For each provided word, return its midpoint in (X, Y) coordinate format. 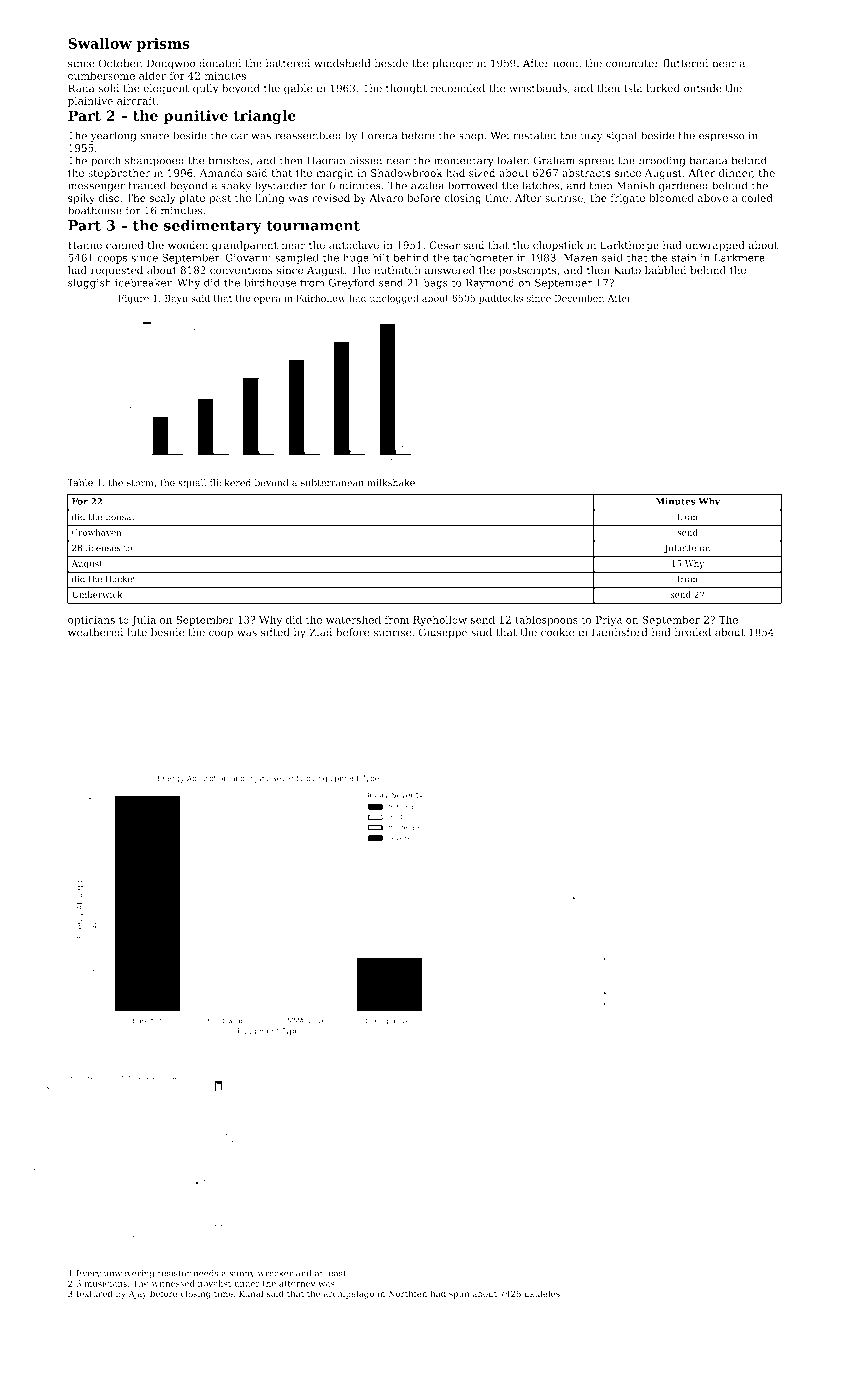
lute (137, 632)
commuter (633, 64)
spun (459, 1295)
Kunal (251, 1293)
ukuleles (542, 1293)
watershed (353, 619)
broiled (692, 632)
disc (109, 198)
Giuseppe (443, 633)
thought (406, 89)
